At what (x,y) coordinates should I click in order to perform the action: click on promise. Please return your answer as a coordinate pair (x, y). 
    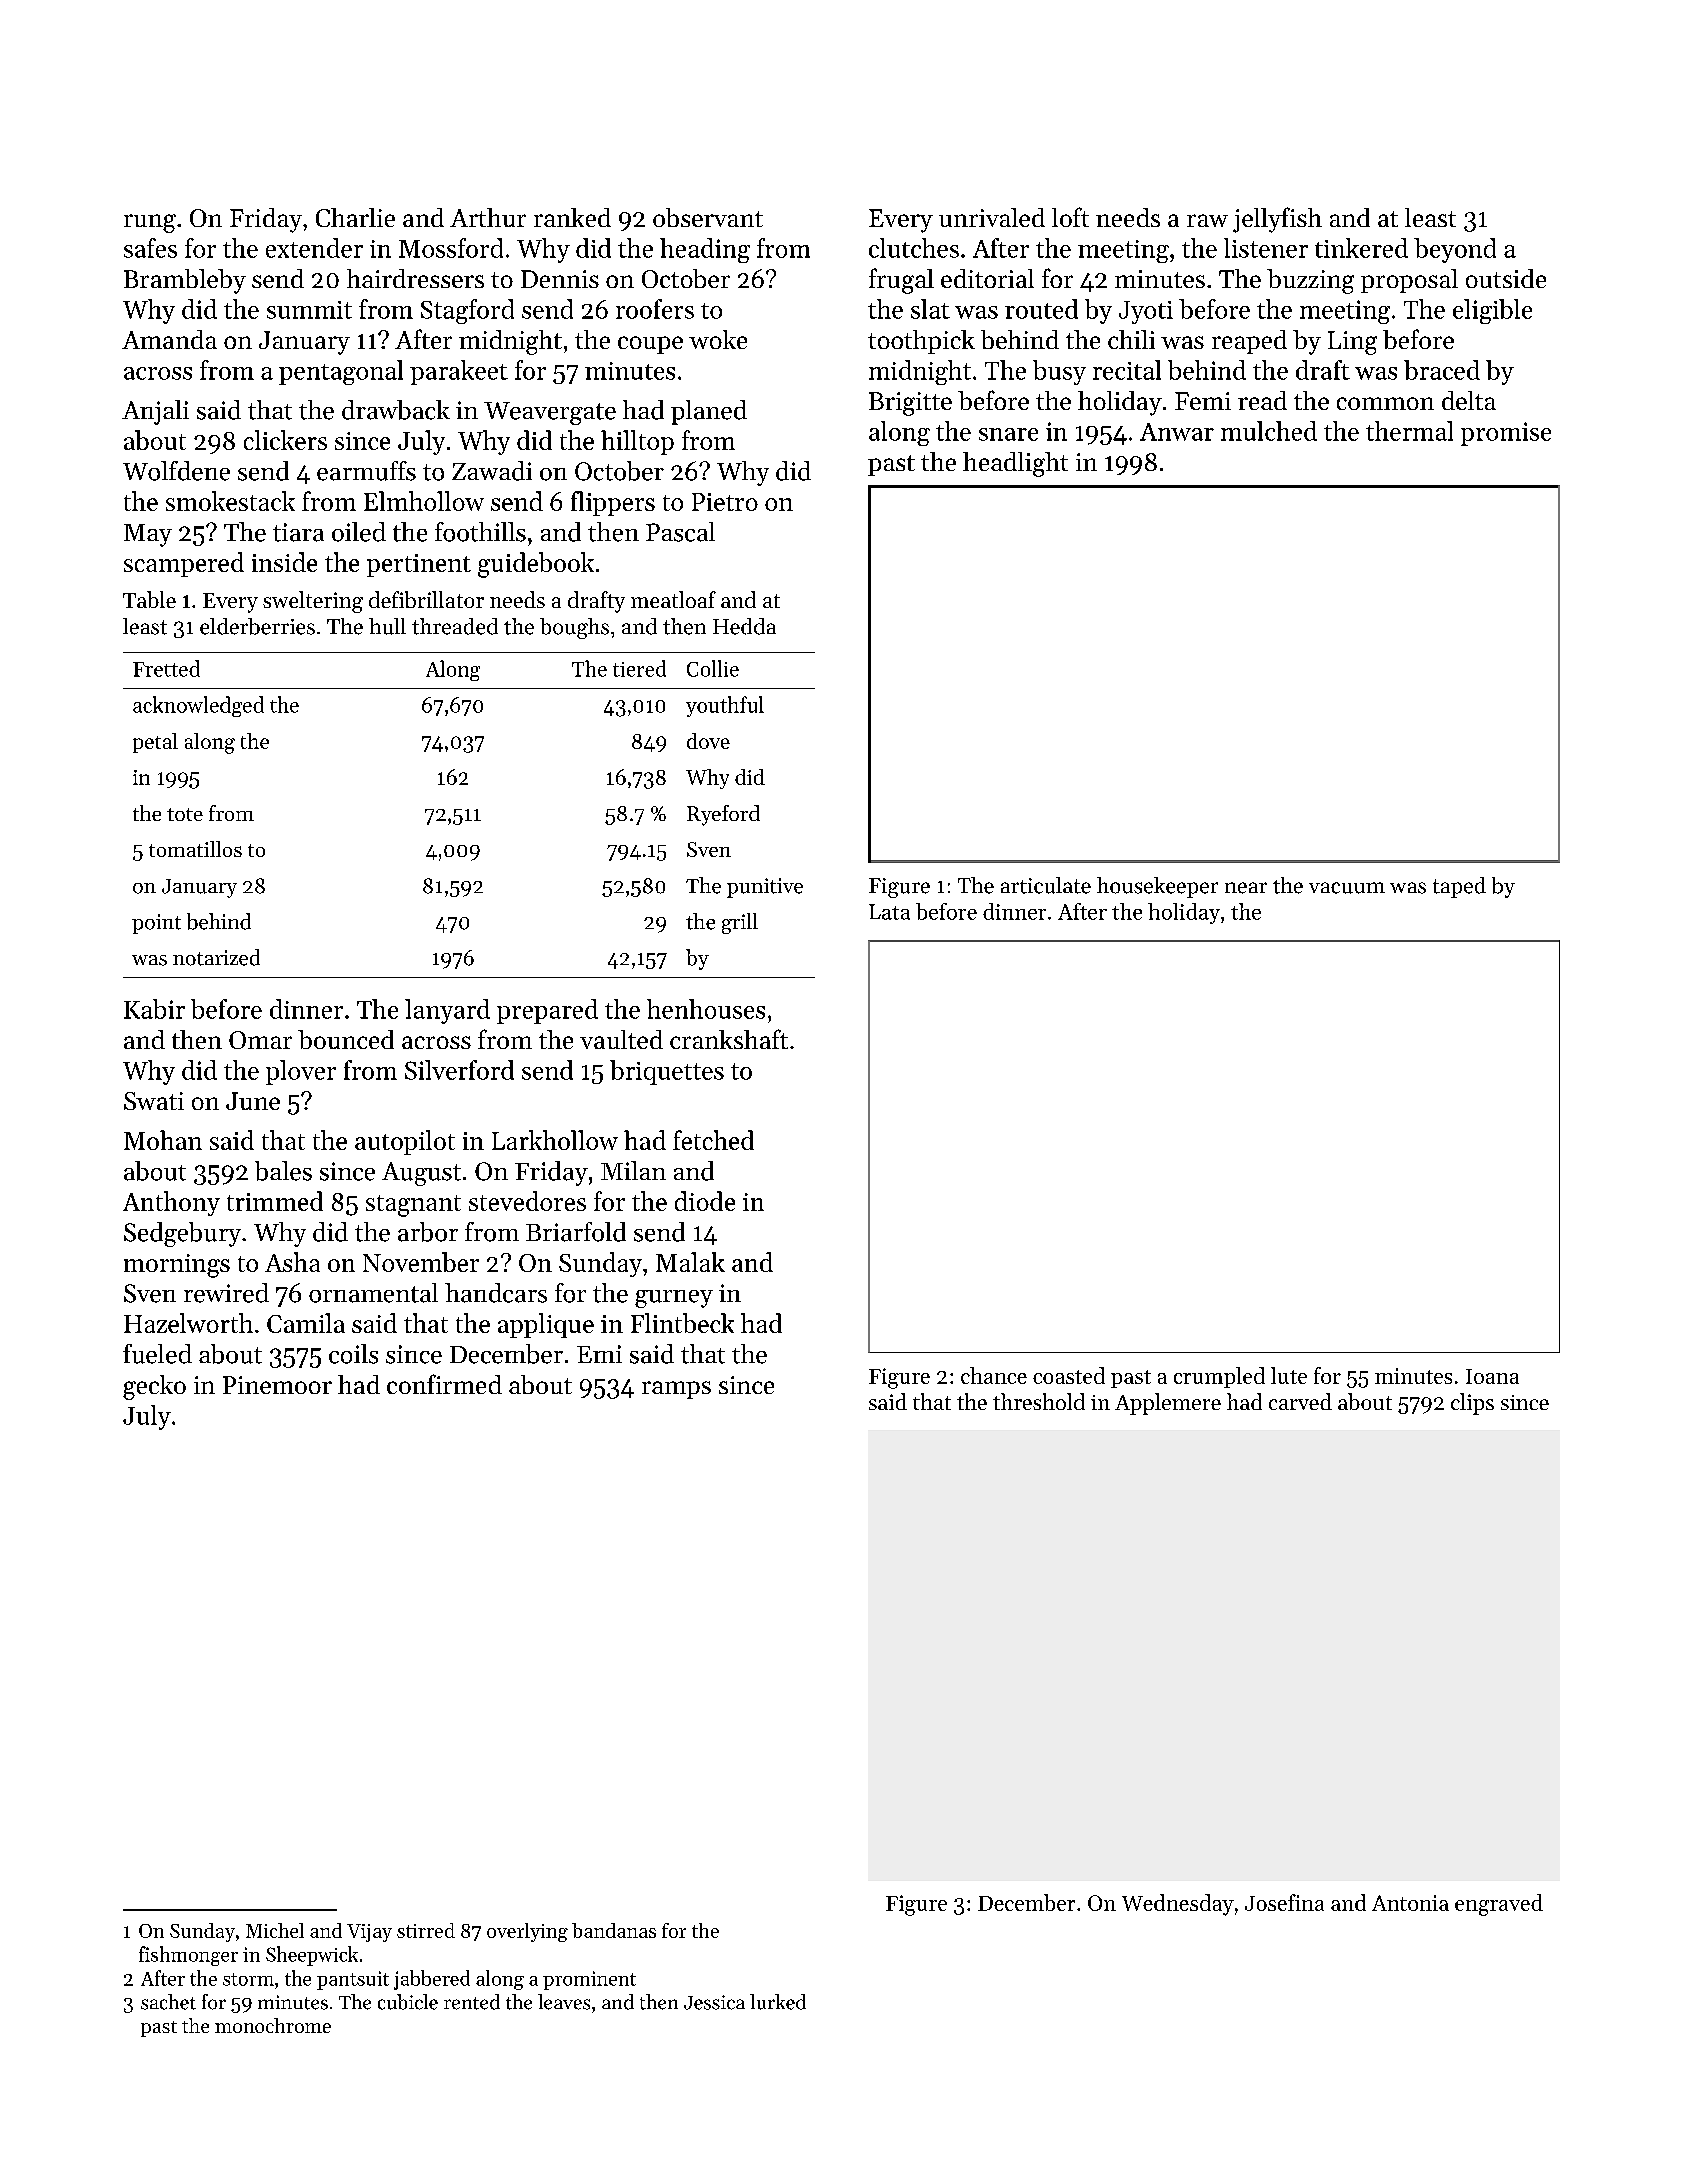
    Looking at the image, I should click on (1506, 434).
